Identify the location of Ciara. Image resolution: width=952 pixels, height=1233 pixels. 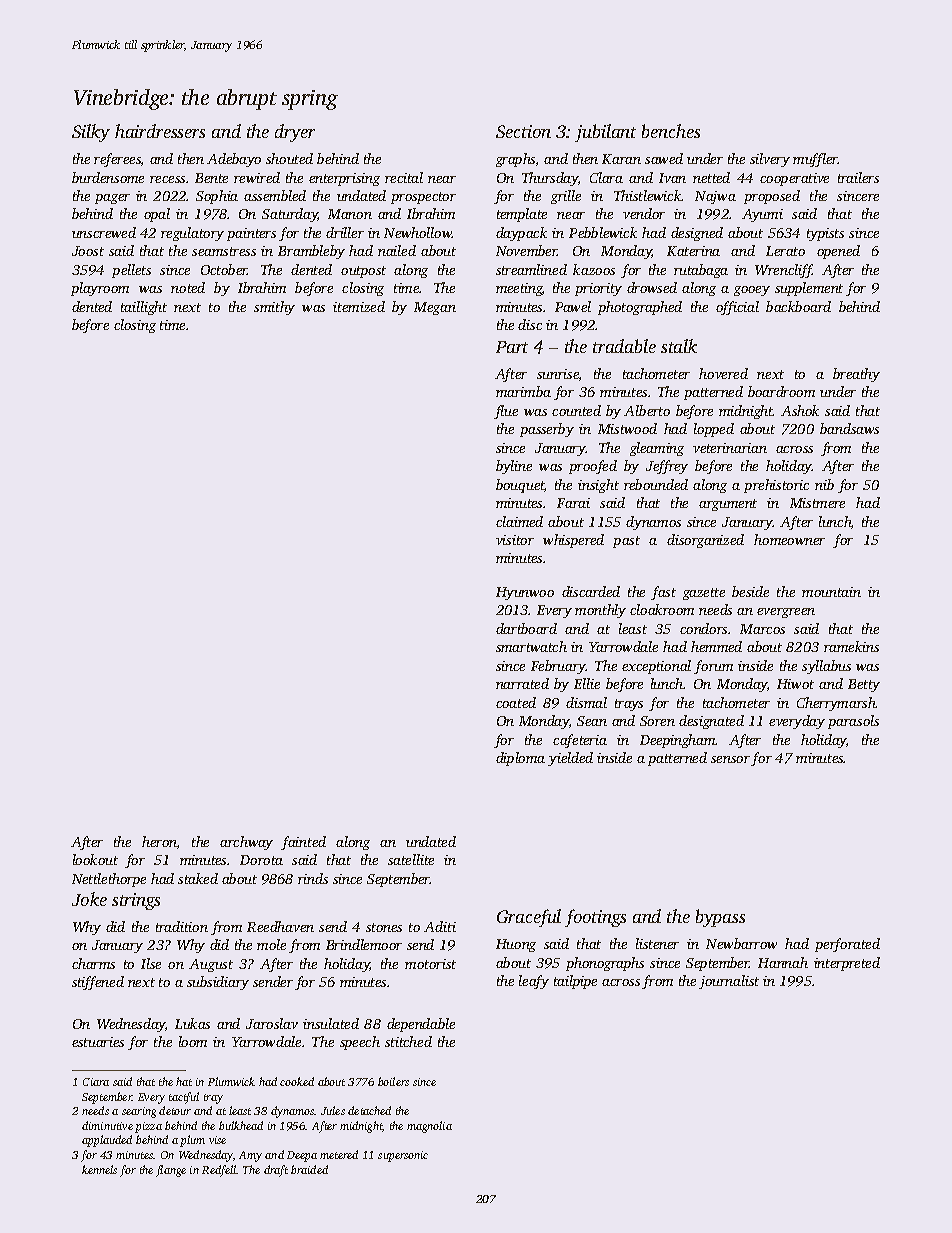
(96, 1082).
